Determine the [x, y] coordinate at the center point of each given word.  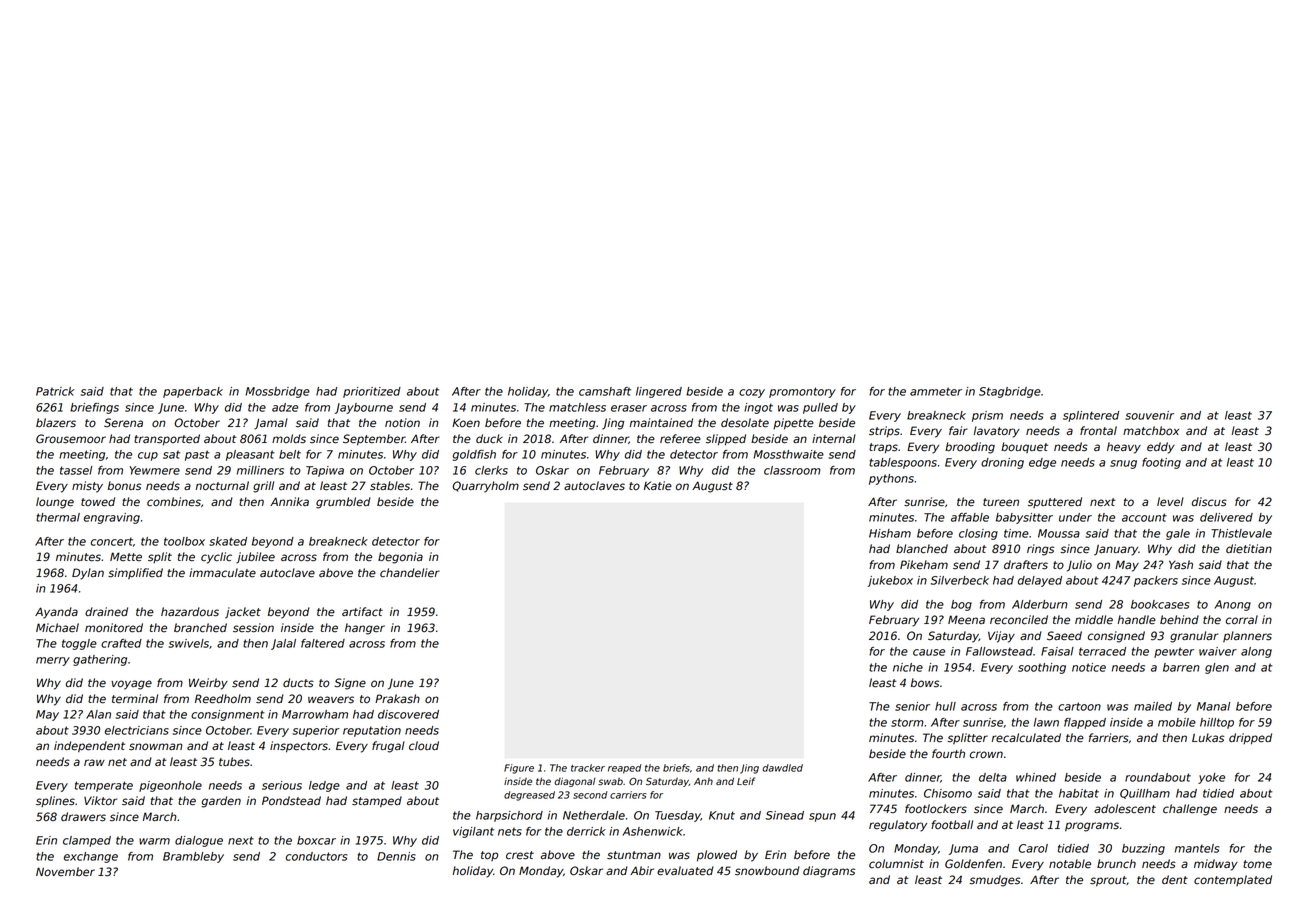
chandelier [410, 573]
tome [1257, 864]
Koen [466, 423]
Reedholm [223, 699]
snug [1123, 464]
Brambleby [193, 857]
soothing [1042, 668]
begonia [400, 558]
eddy [1161, 448]
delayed [1040, 581]
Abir [642, 870]
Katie [658, 486]
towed [98, 502]
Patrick [55, 391]
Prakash [397, 699]
